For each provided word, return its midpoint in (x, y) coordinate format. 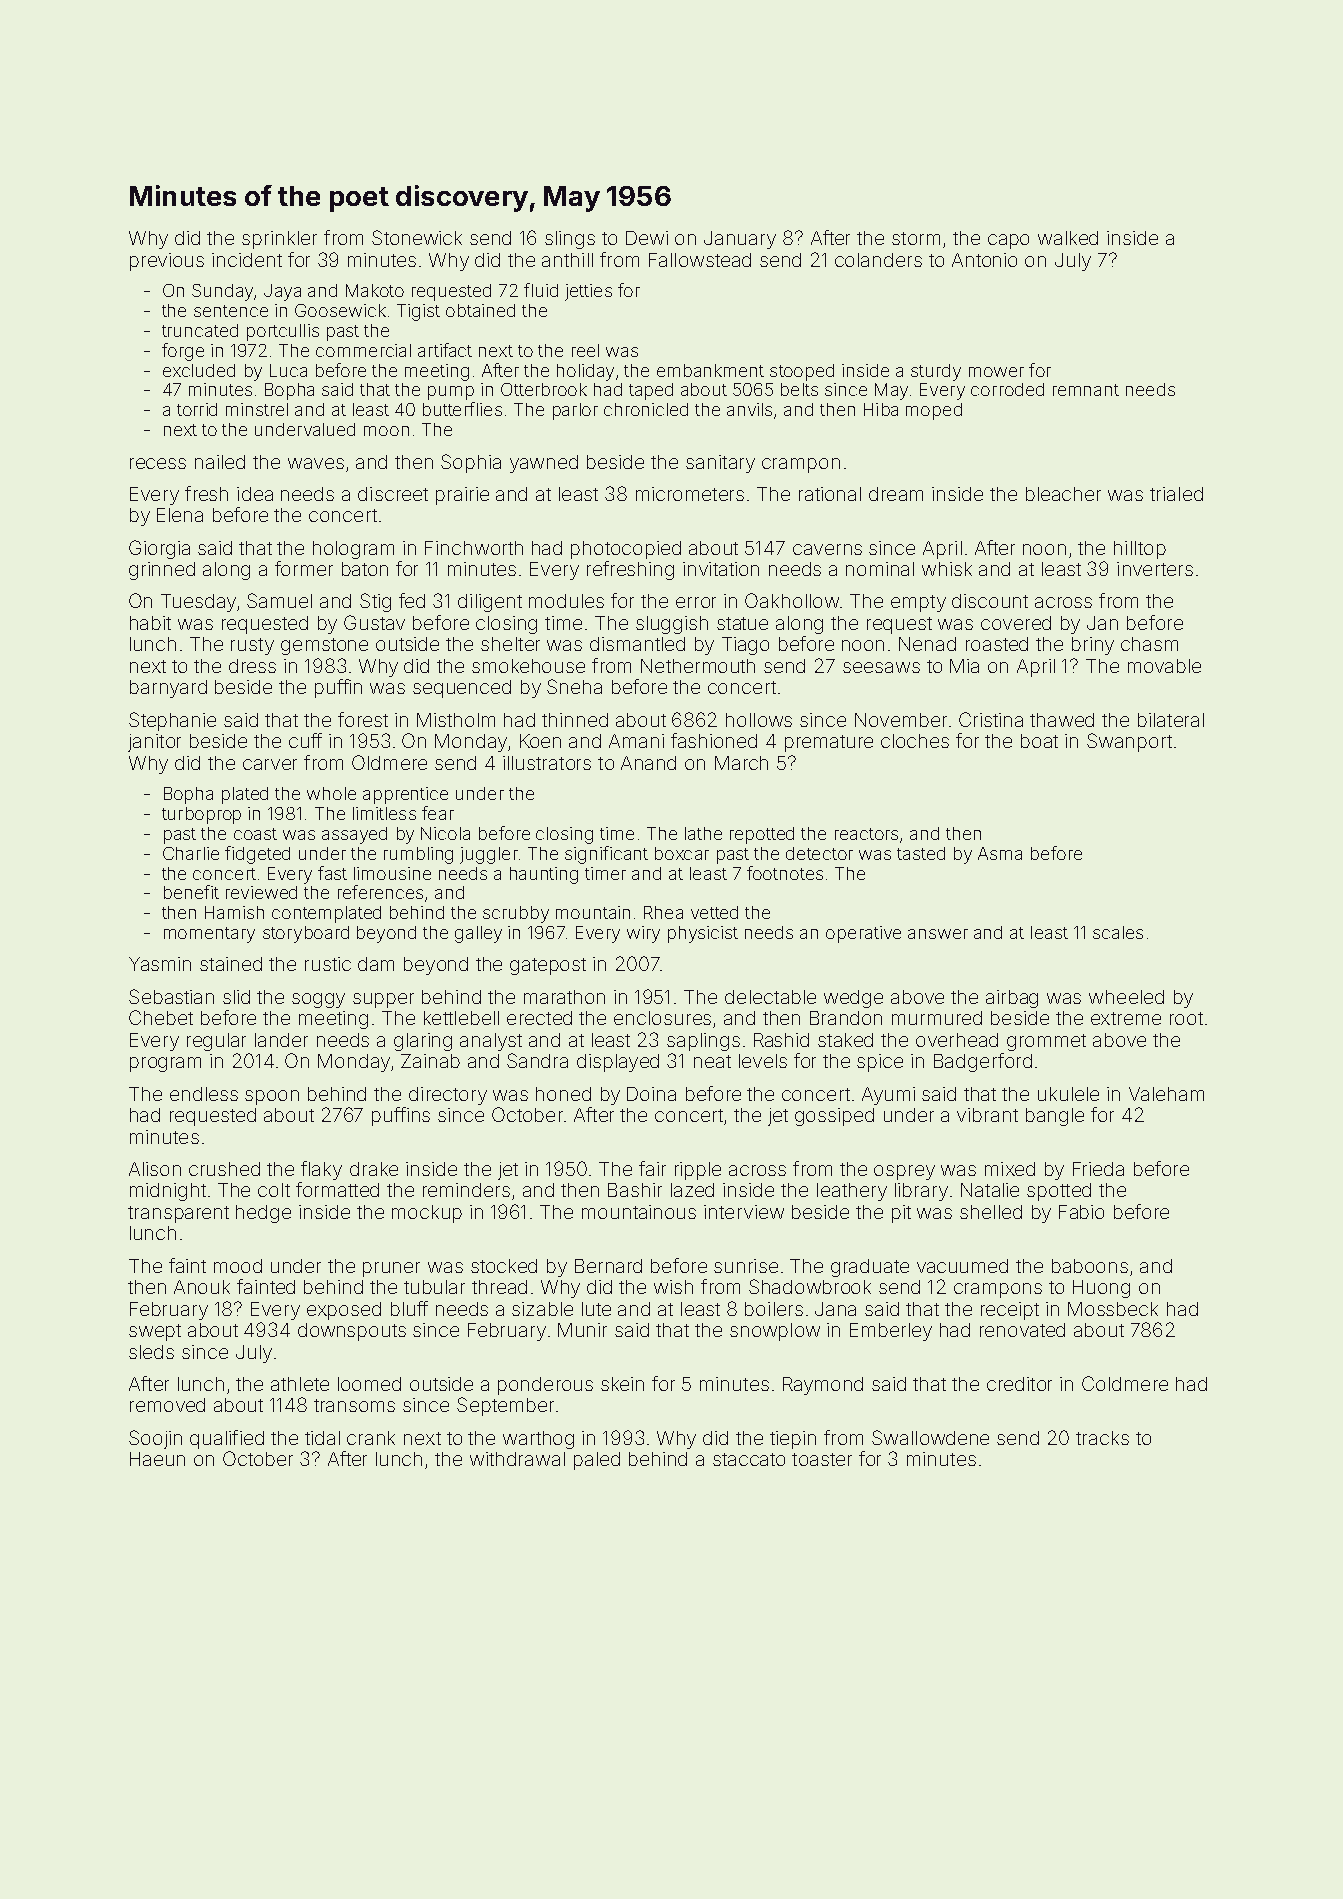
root (1186, 1018)
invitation (721, 569)
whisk (947, 569)
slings (570, 240)
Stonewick (417, 237)
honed (563, 1094)
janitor (154, 743)
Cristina (991, 719)
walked (1068, 238)
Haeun (157, 1459)
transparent (178, 1214)
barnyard (168, 689)
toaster (822, 1459)
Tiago (745, 646)
